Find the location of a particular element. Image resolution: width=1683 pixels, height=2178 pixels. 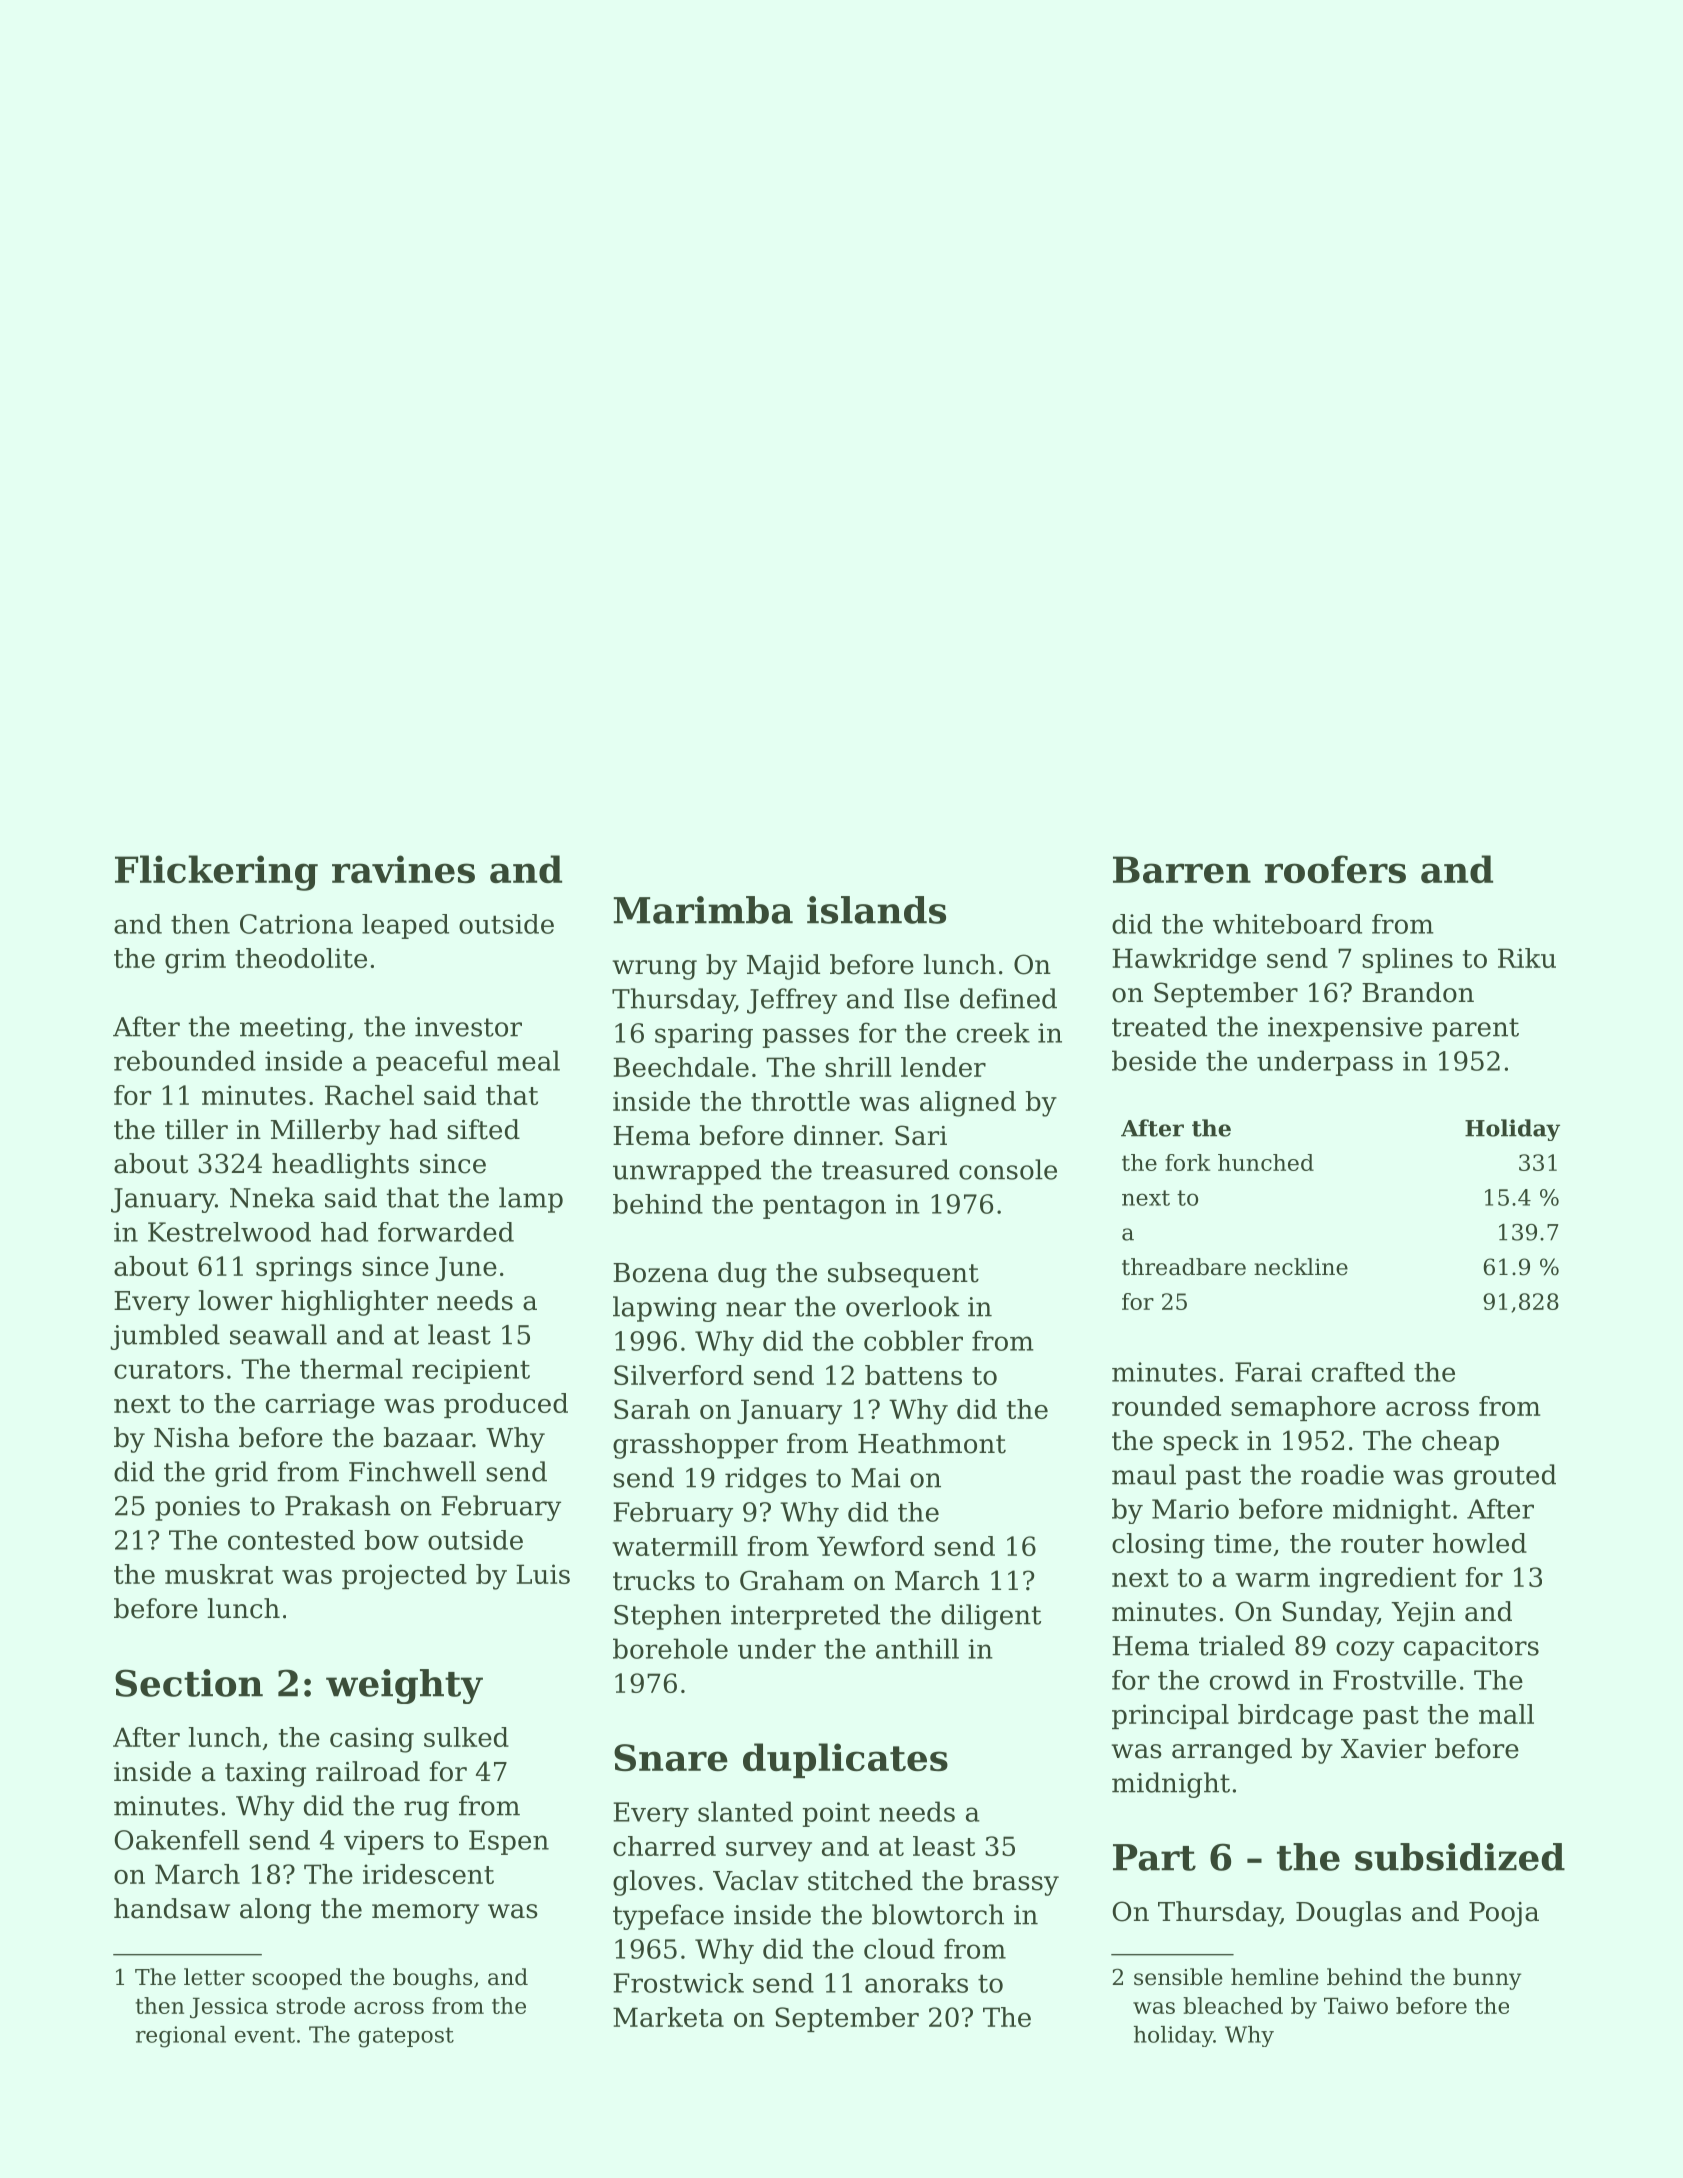

roofers is located at coordinates (1335, 869).
